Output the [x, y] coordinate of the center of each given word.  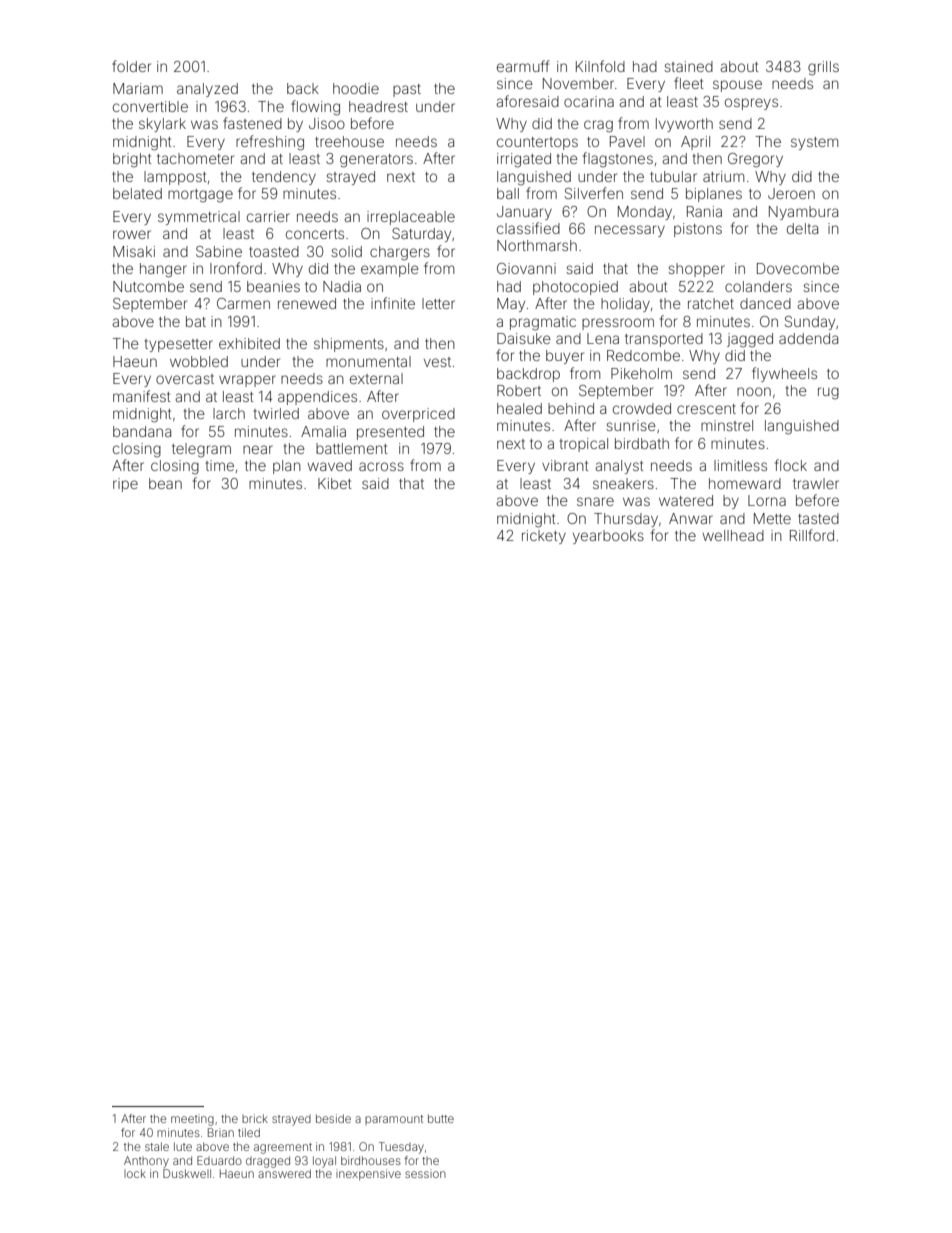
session [425, 1173]
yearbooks [608, 537]
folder [131, 66]
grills [823, 68]
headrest [378, 106]
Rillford [812, 535]
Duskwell [187, 1173]
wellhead [733, 535]
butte [441, 1118]
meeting [192, 1120]
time [220, 465]
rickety [544, 537]
